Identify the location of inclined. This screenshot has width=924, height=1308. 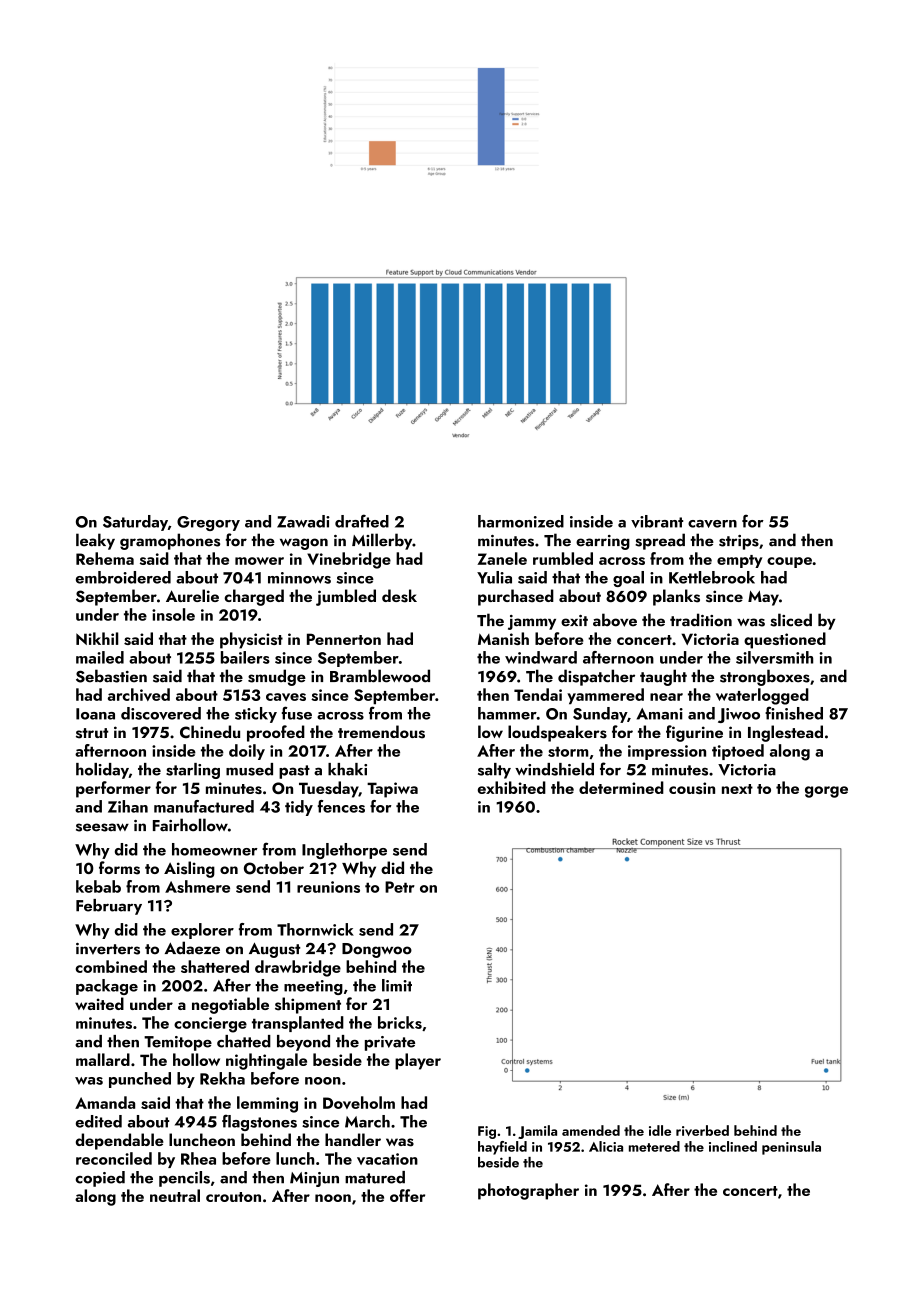
(733, 1146).
